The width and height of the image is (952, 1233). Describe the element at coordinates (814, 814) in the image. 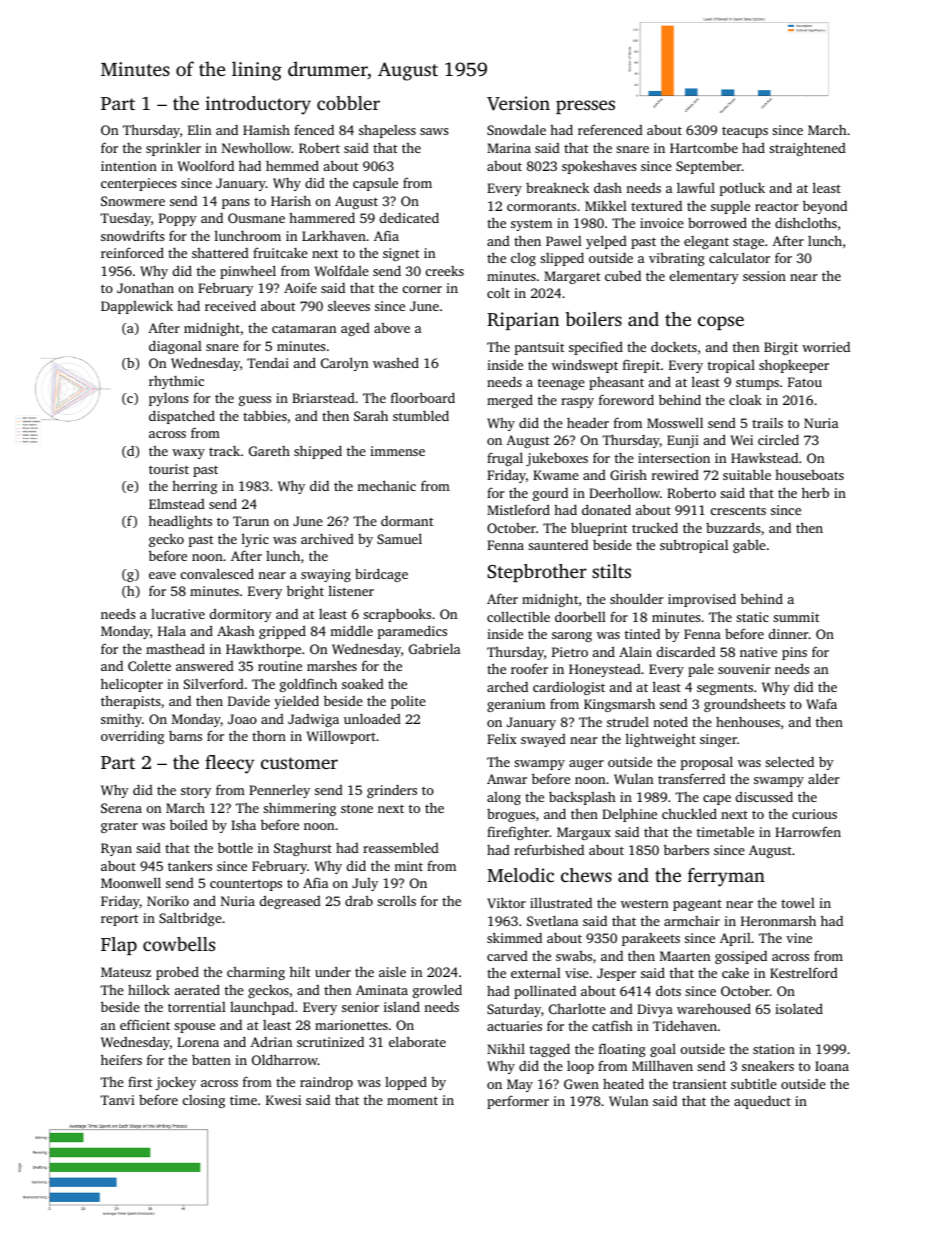

I see `curious` at that location.
